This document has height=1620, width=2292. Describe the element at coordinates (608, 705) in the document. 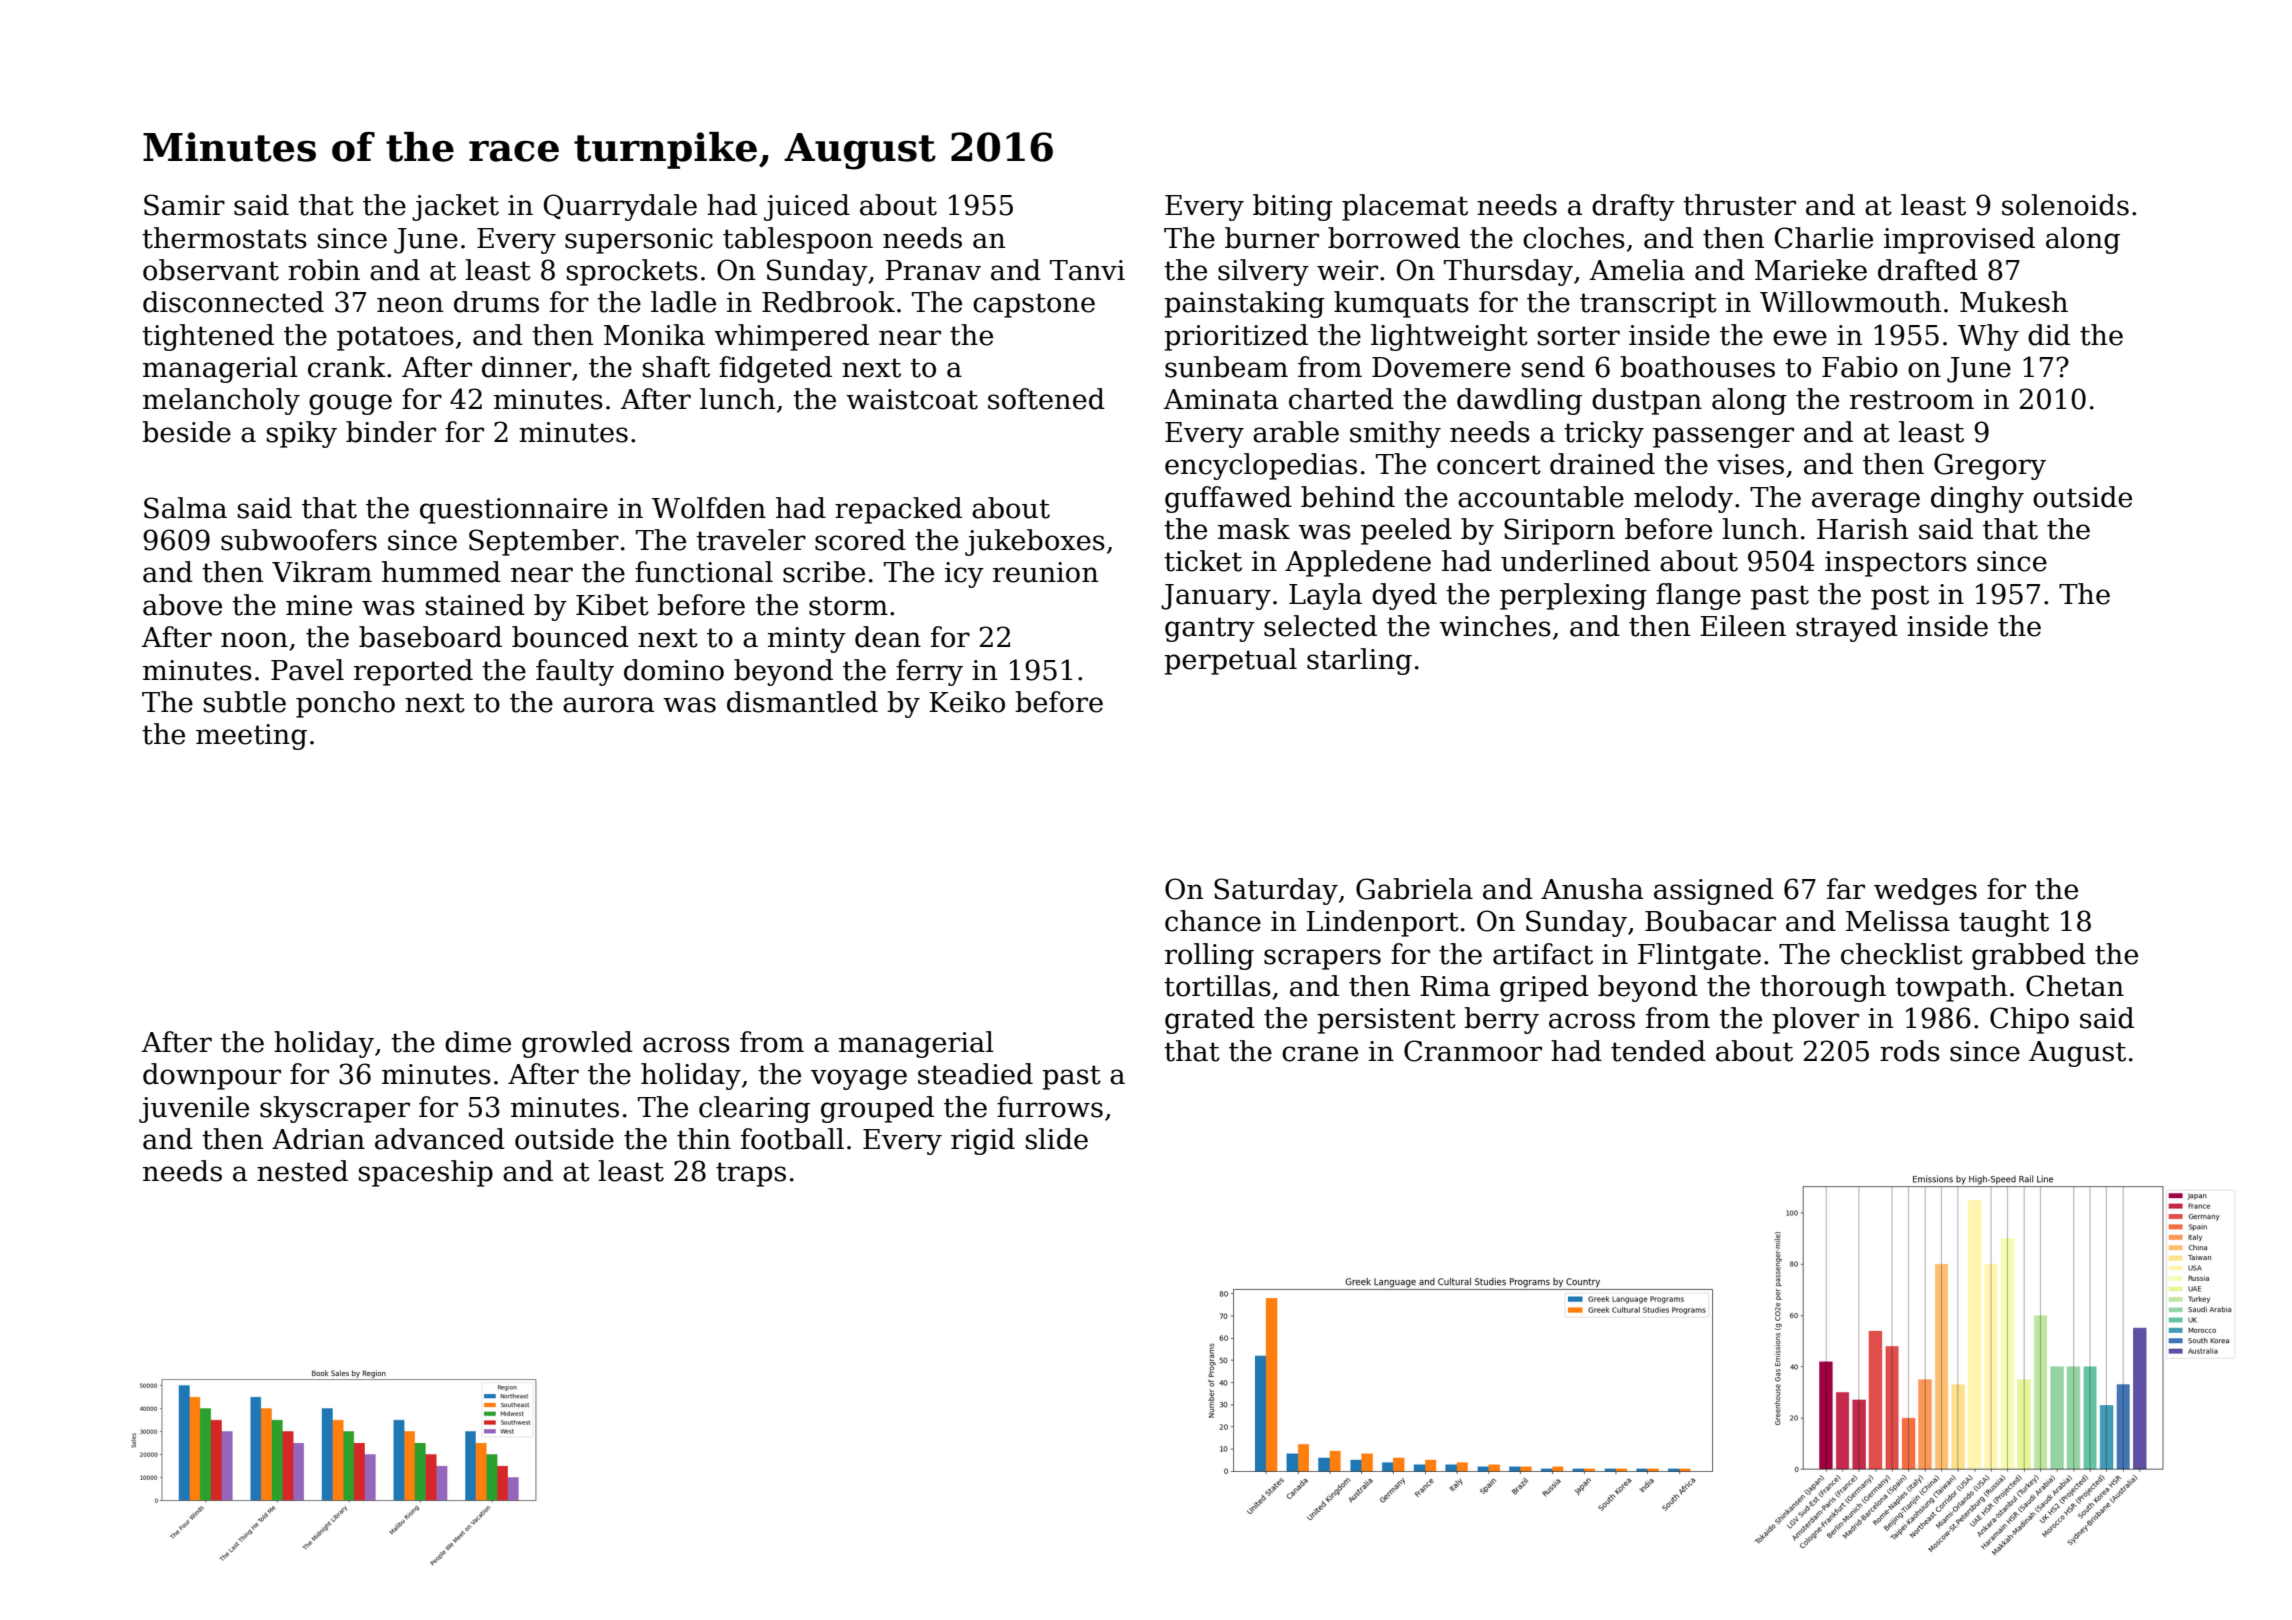

I see `aurora` at that location.
